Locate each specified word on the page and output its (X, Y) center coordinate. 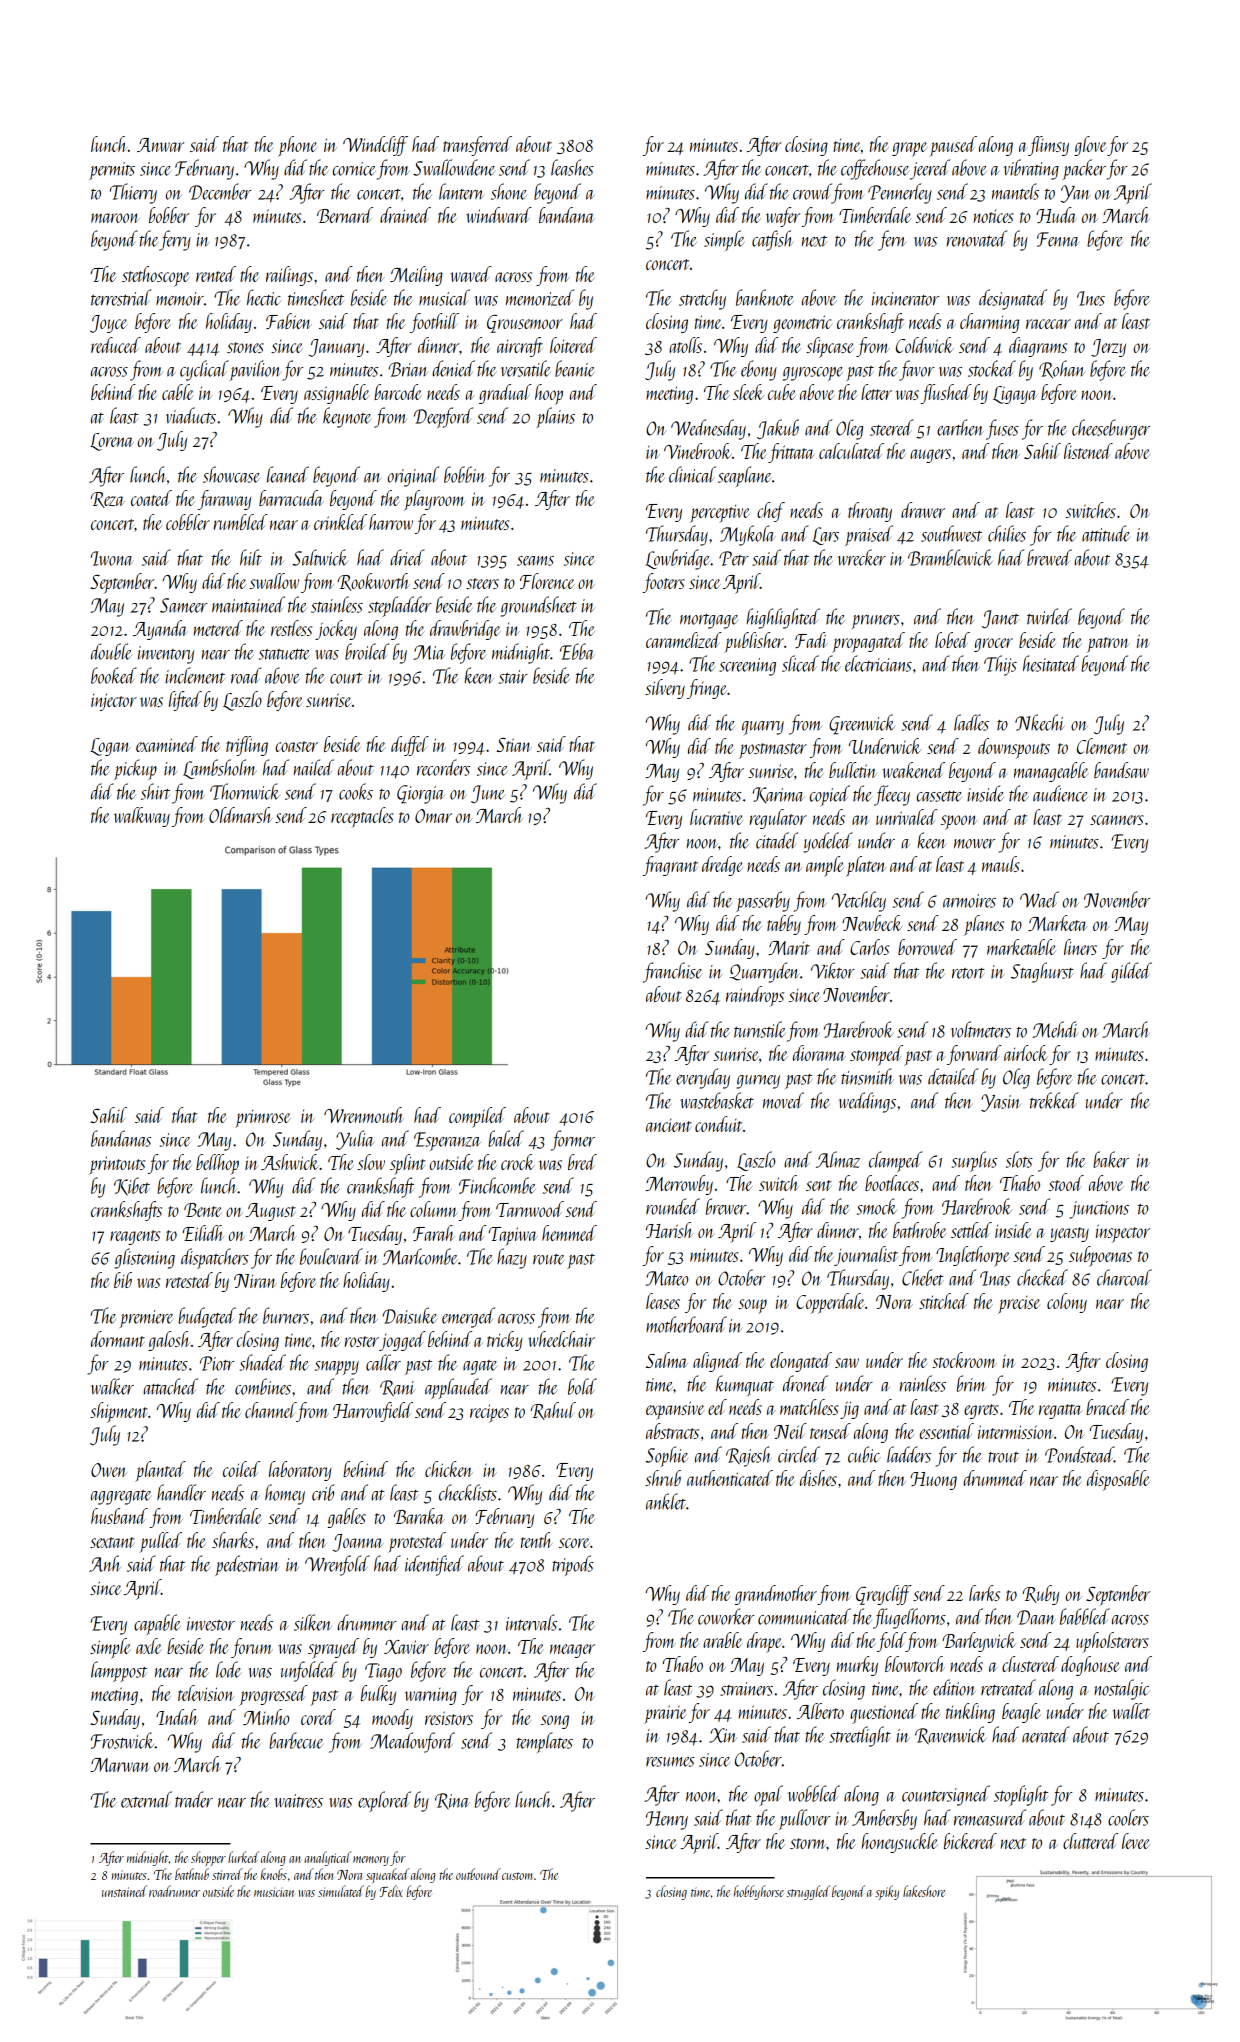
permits (112, 171)
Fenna (1058, 239)
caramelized (684, 640)
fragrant (670, 866)
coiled (241, 1469)
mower (974, 844)
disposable (1118, 1480)
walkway (142, 817)
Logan (110, 747)
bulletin (853, 770)
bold (582, 1386)
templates (545, 1742)
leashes (572, 167)
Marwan (120, 1765)
